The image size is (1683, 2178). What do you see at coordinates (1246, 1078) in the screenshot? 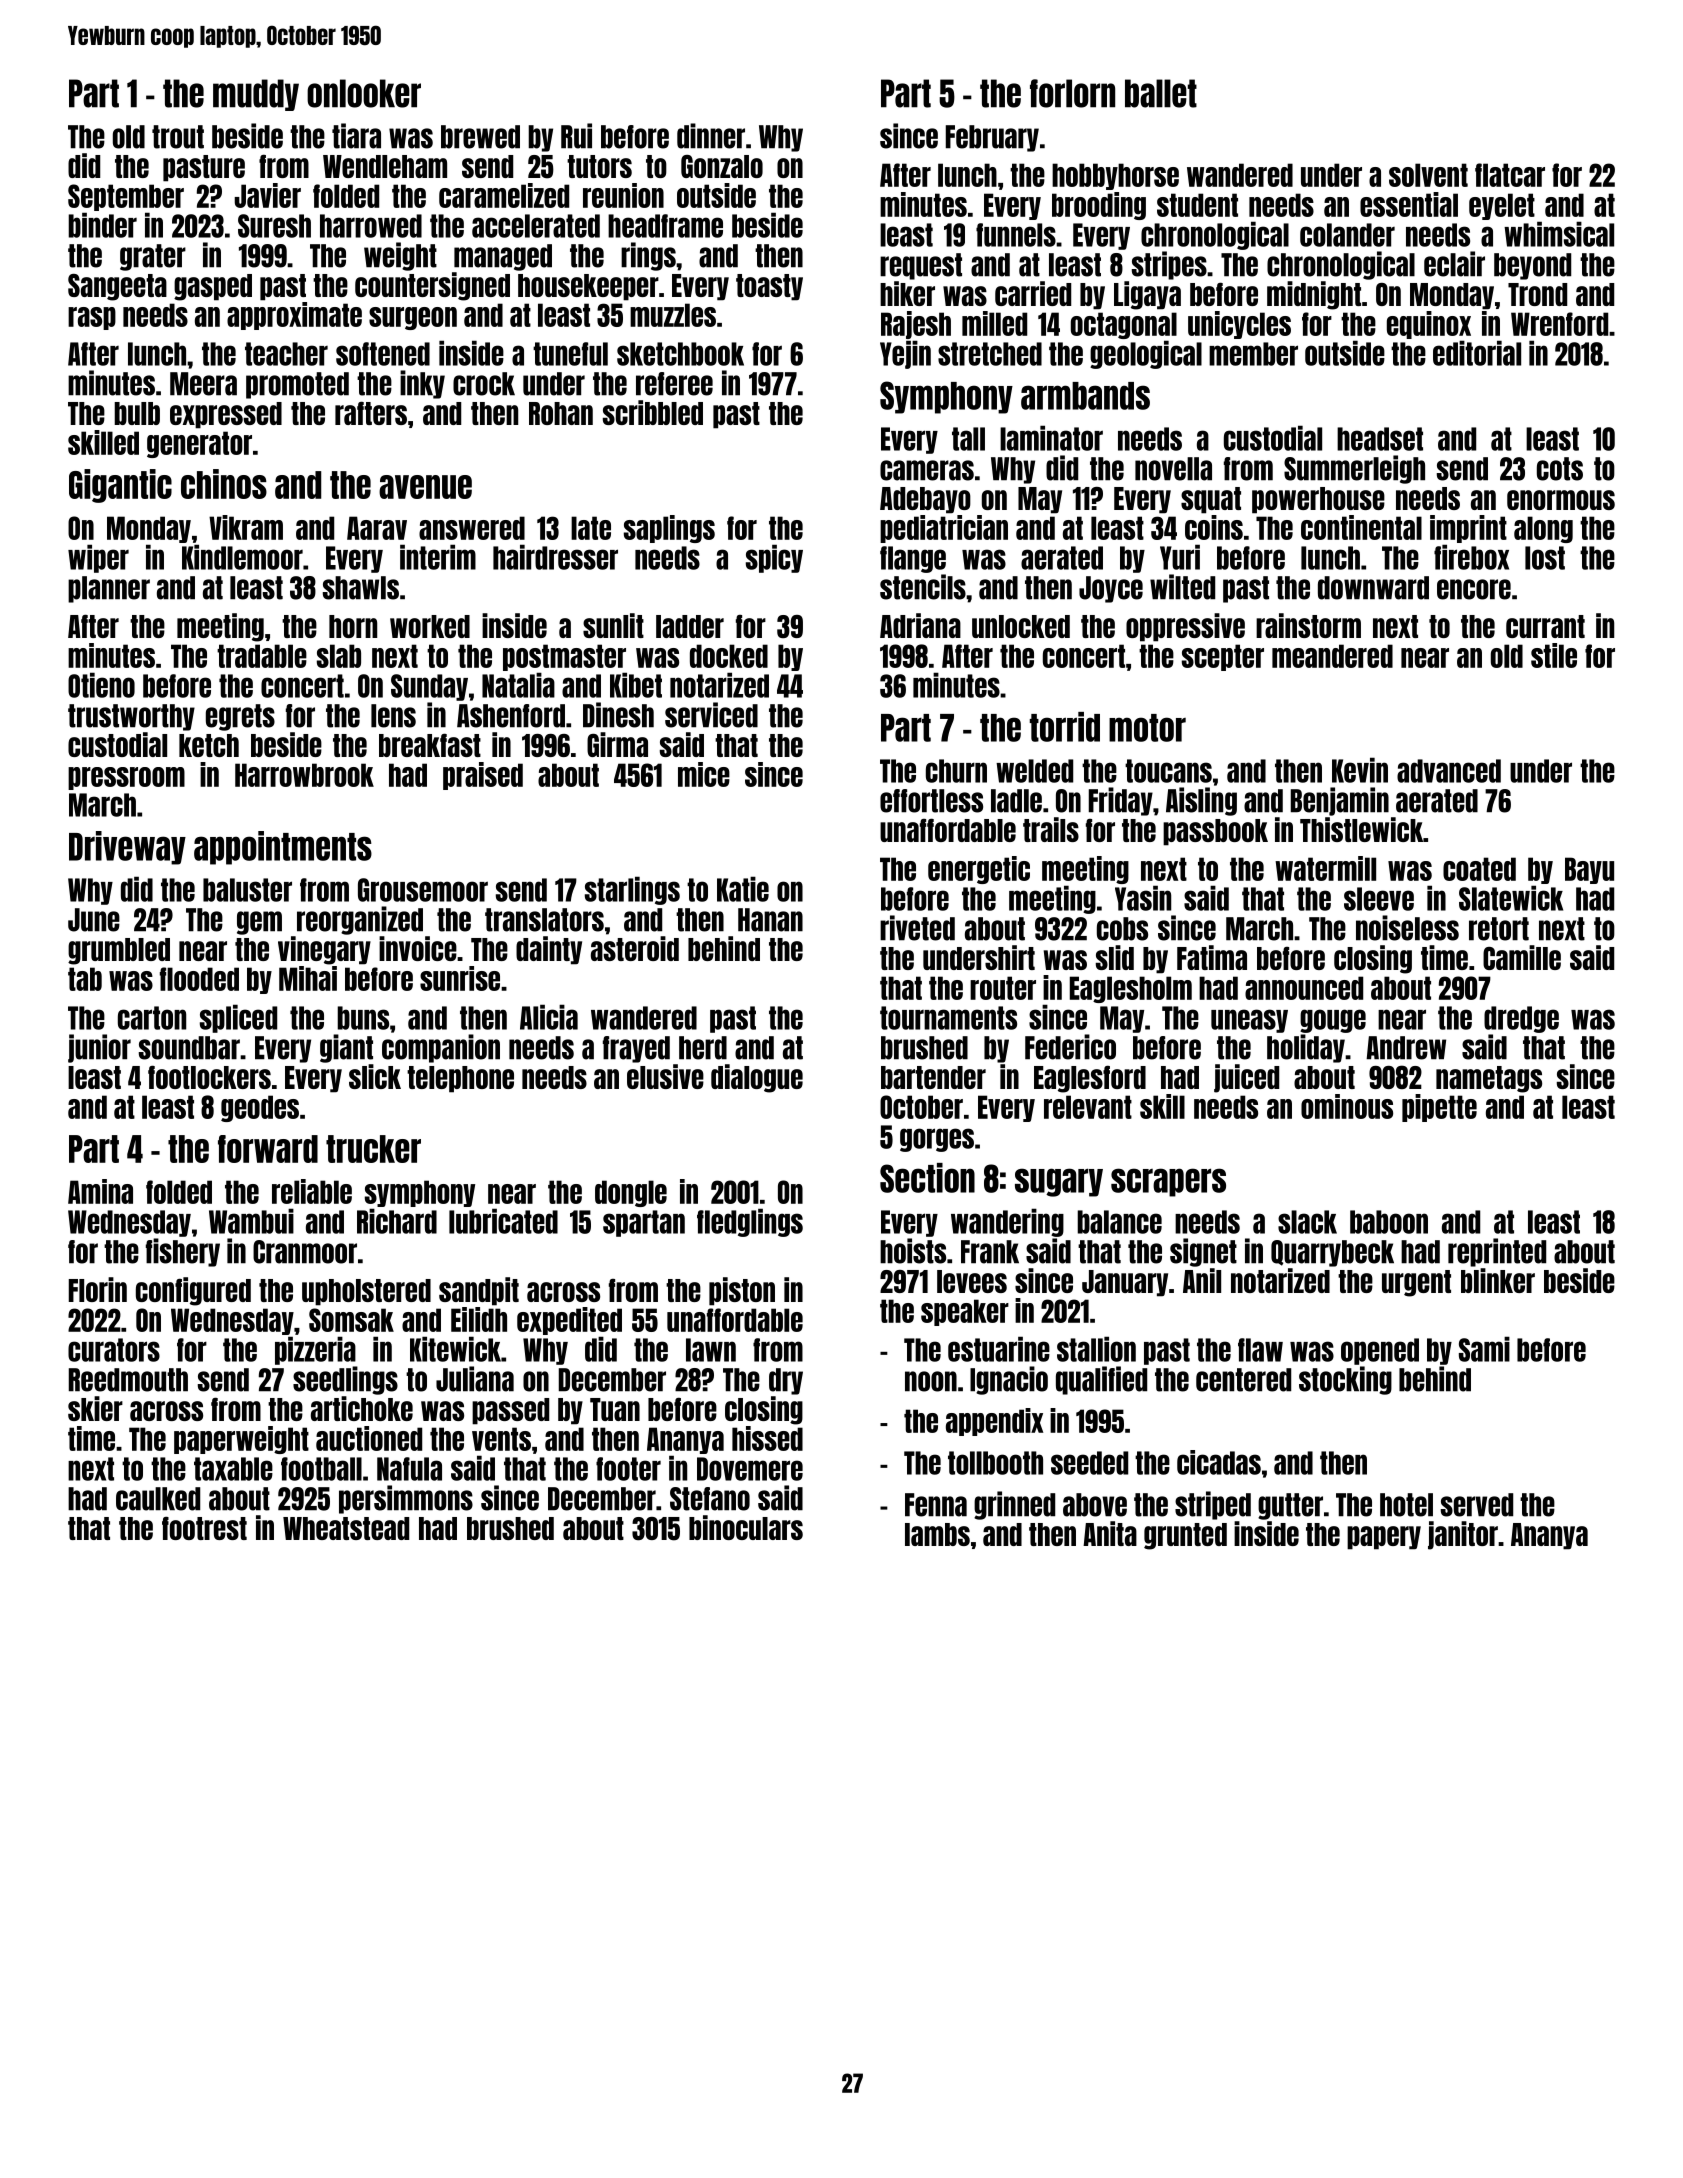
I see `juiced` at bounding box center [1246, 1078].
